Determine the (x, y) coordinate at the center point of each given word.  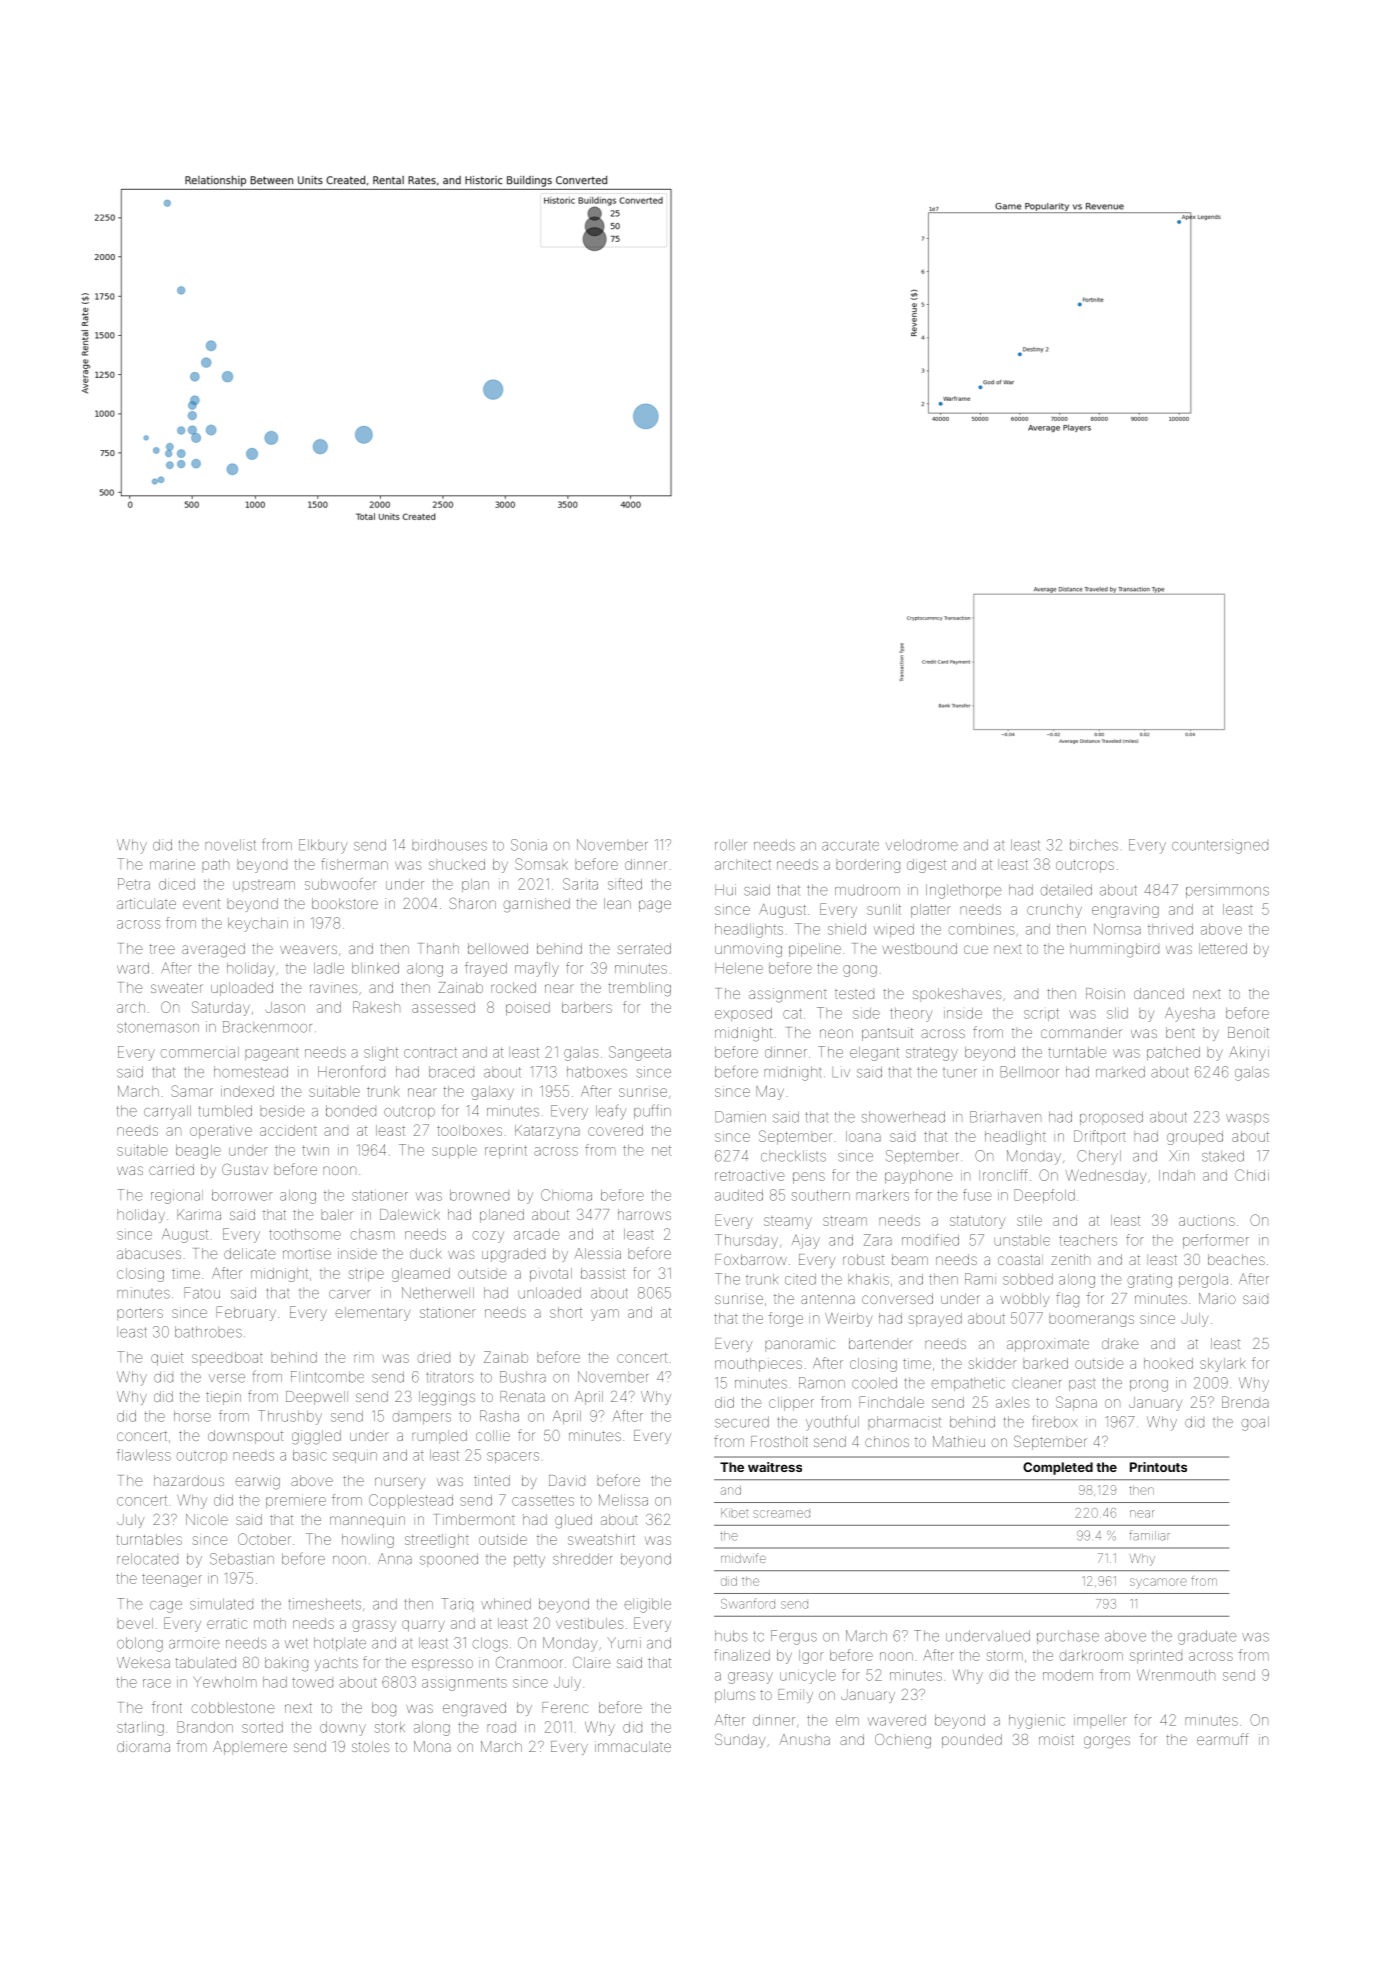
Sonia (529, 845)
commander (1081, 1032)
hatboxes (597, 1072)
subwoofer (341, 884)
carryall (167, 1112)
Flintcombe (327, 1377)
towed (312, 1682)
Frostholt (779, 1441)
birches (1094, 845)
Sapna (1076, 1403)
